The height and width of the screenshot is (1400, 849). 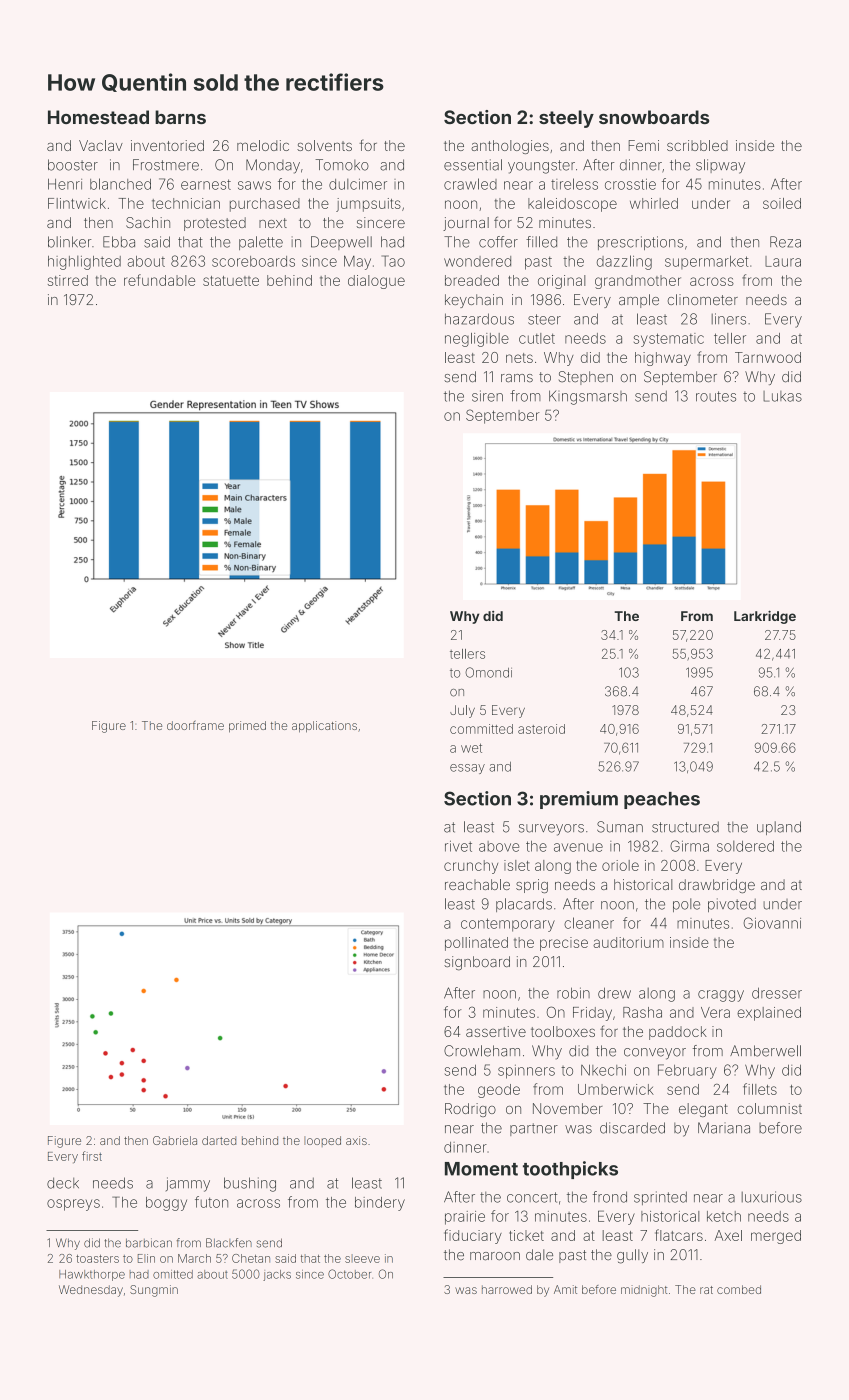 What do you see at coordinates (68, 280) in the screenshot?
I see `stirred` at bounding box center [68, 280].
